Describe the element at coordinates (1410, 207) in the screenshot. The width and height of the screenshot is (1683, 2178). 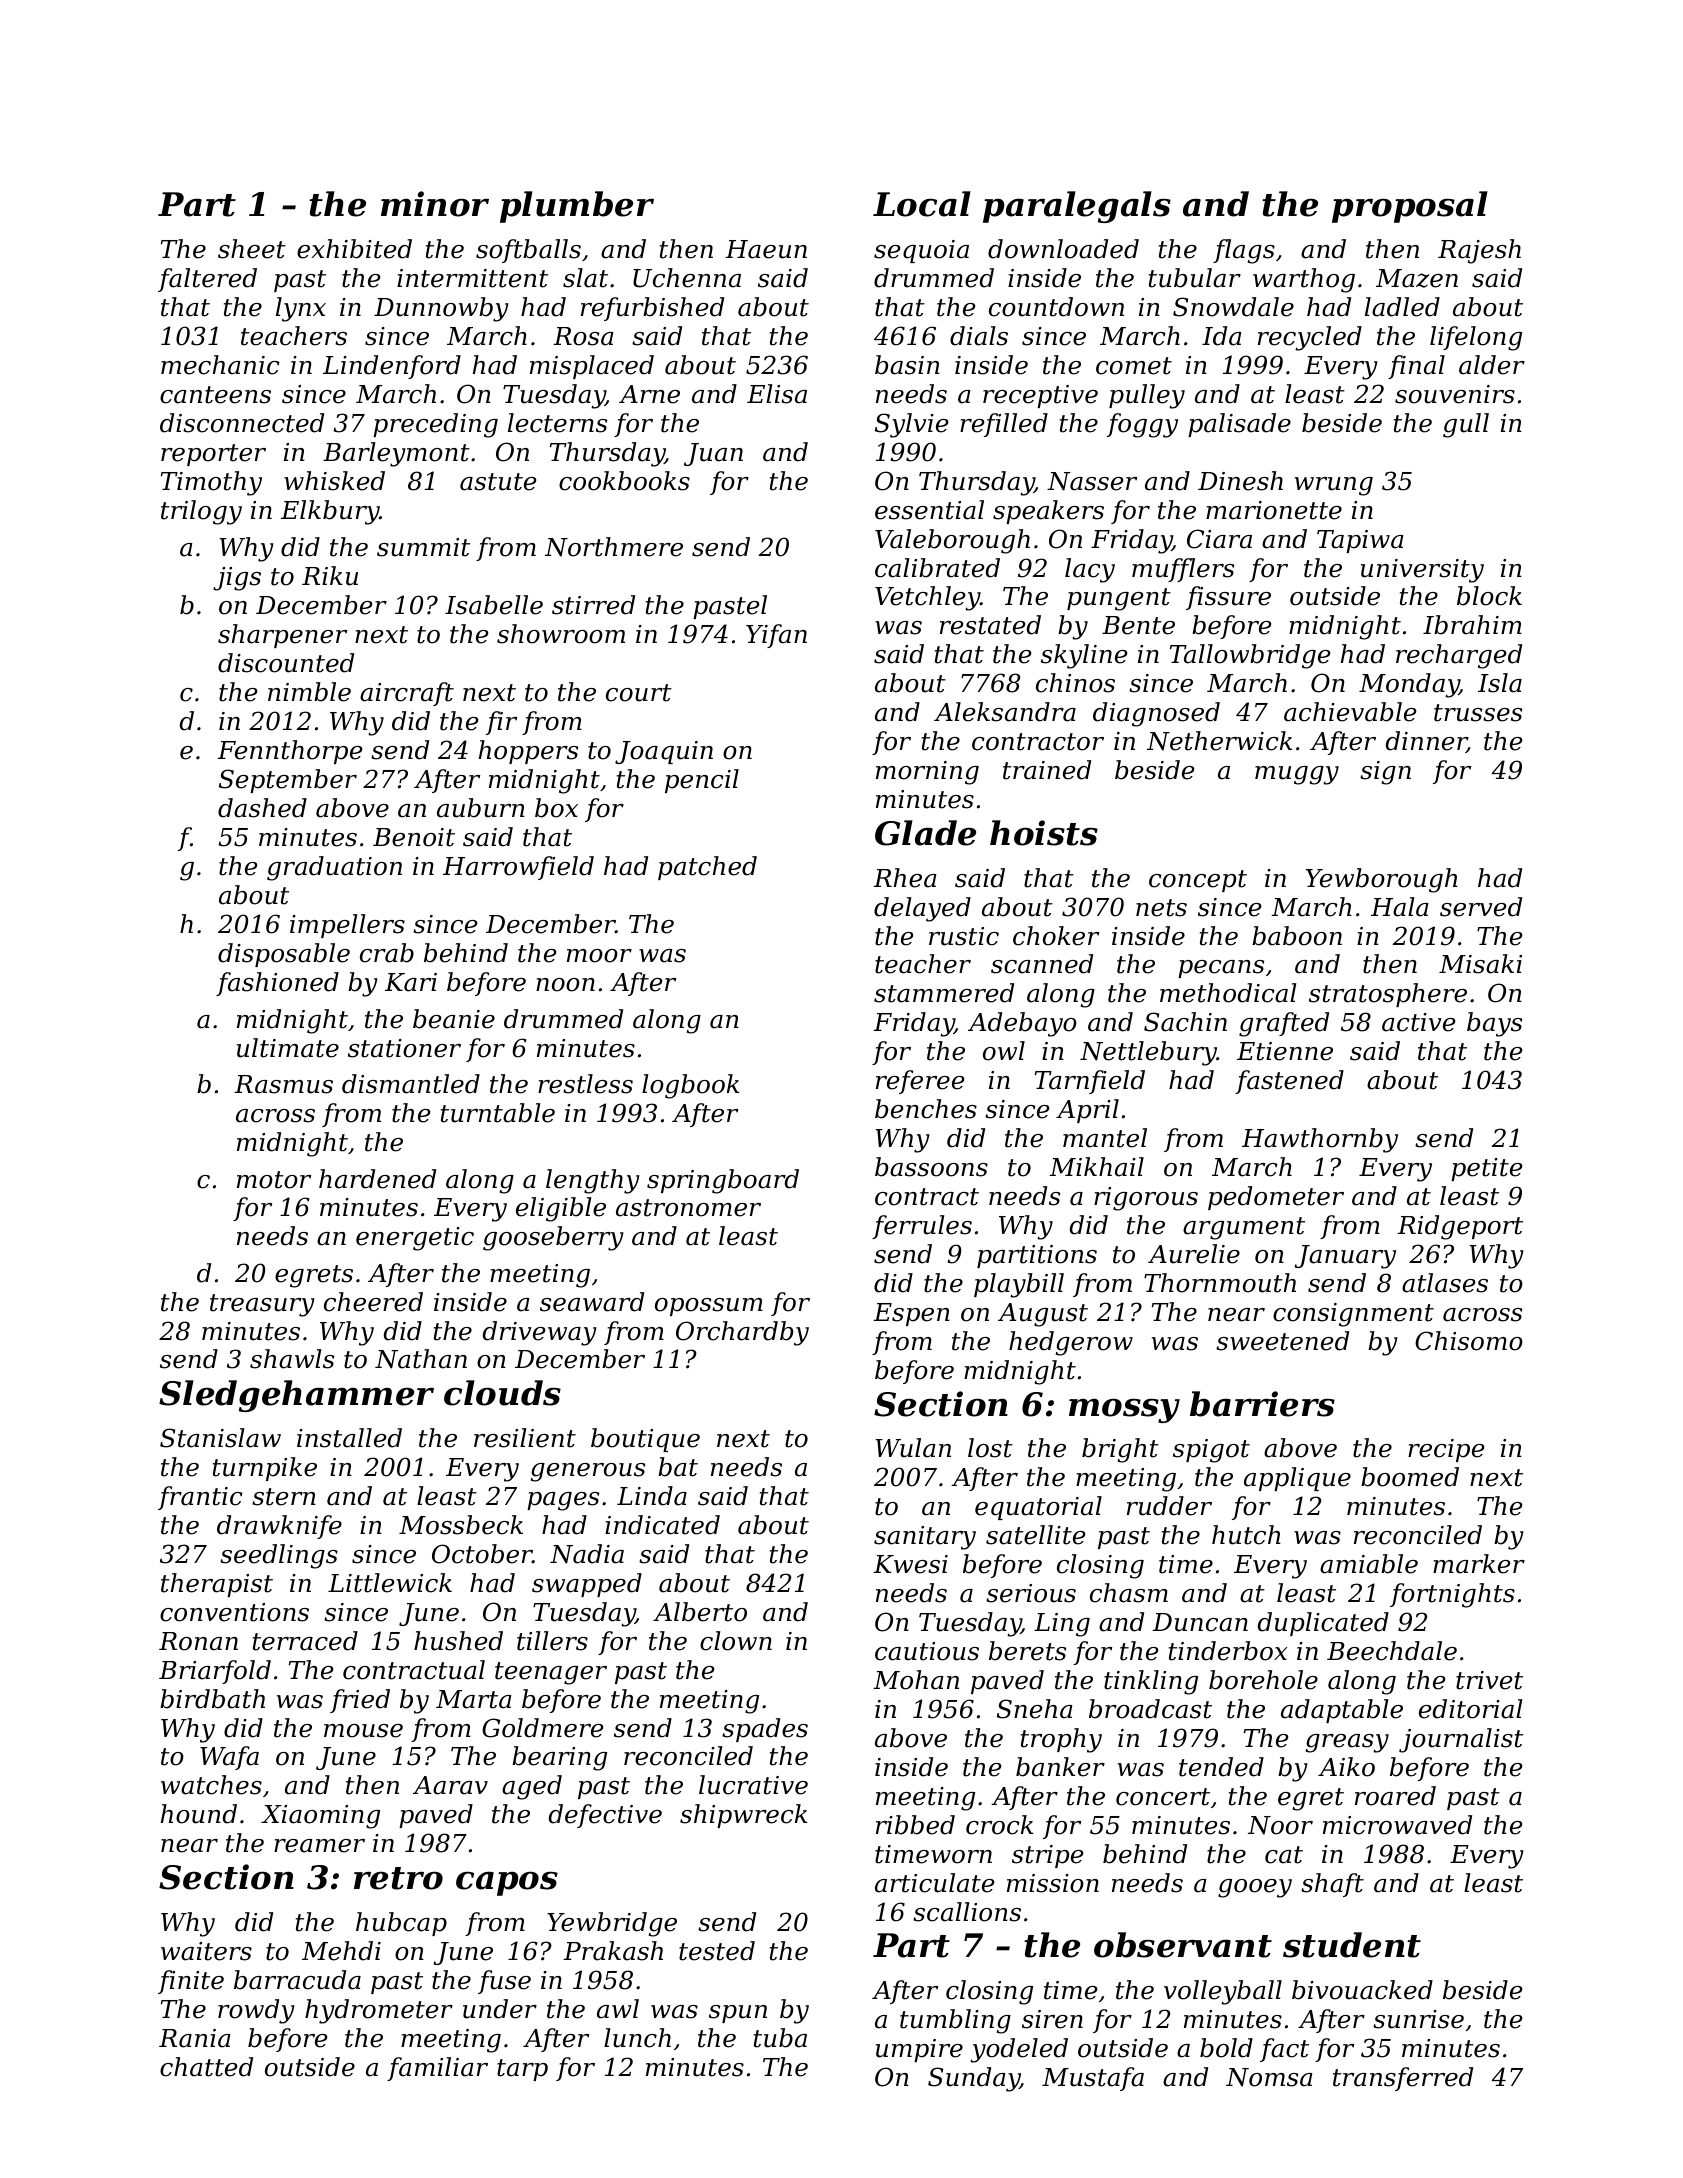
I see `proposal` at that location.
